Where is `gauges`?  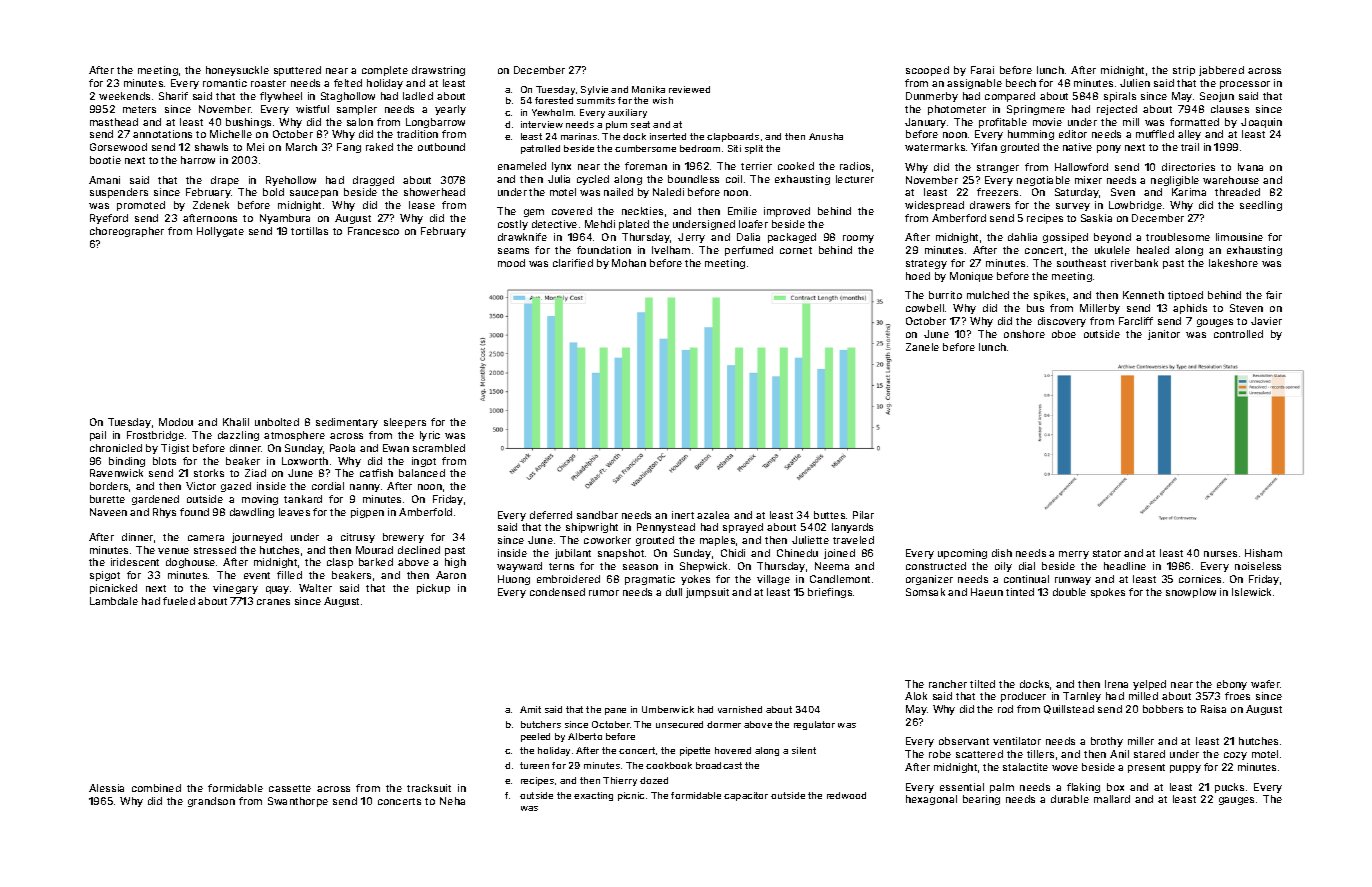 gauges is located at coordinates (1236, 801).
